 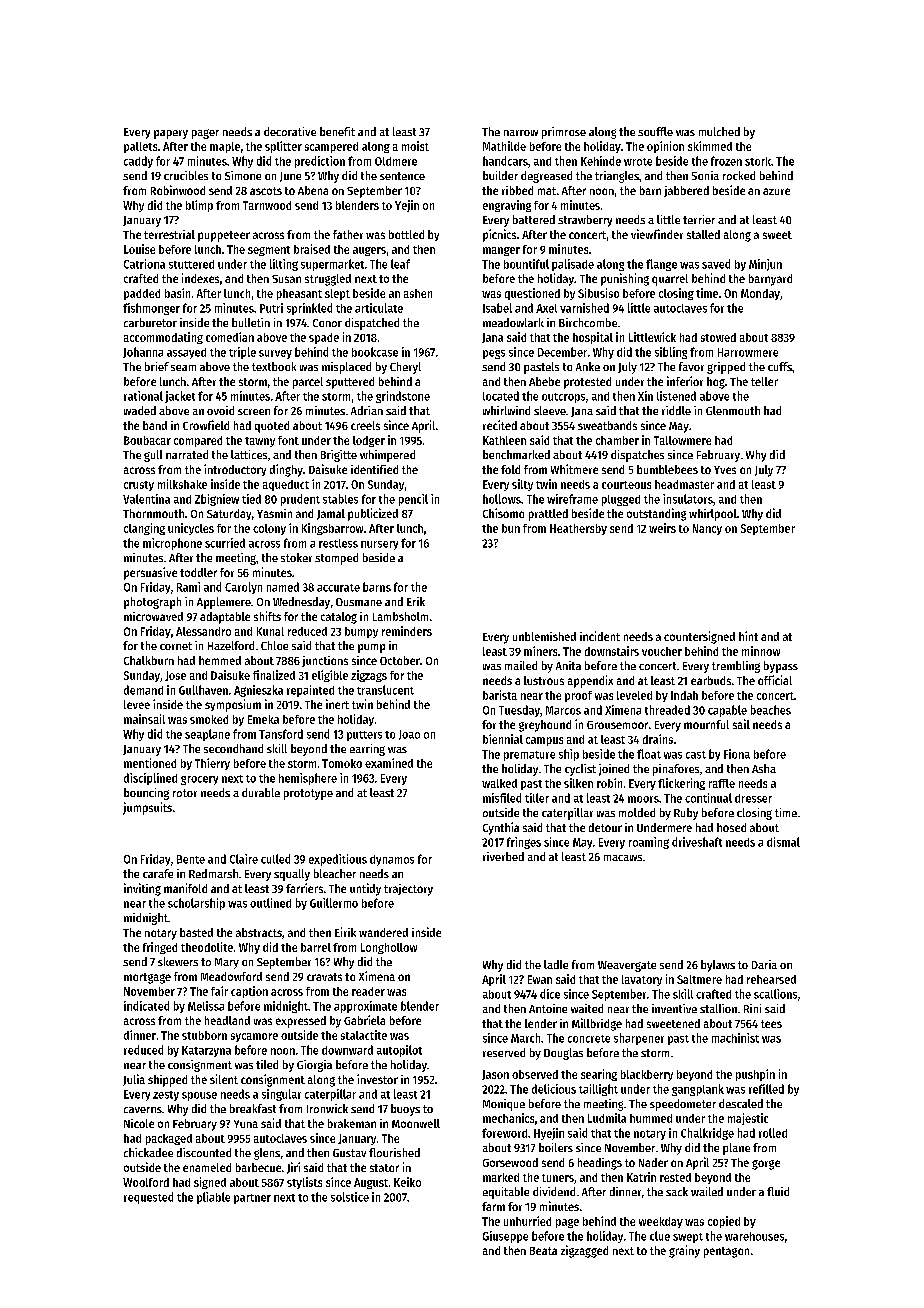 What do you see at coordinates (171, 134) in the image?
I see `papery` at bounding box center [171, 134].
